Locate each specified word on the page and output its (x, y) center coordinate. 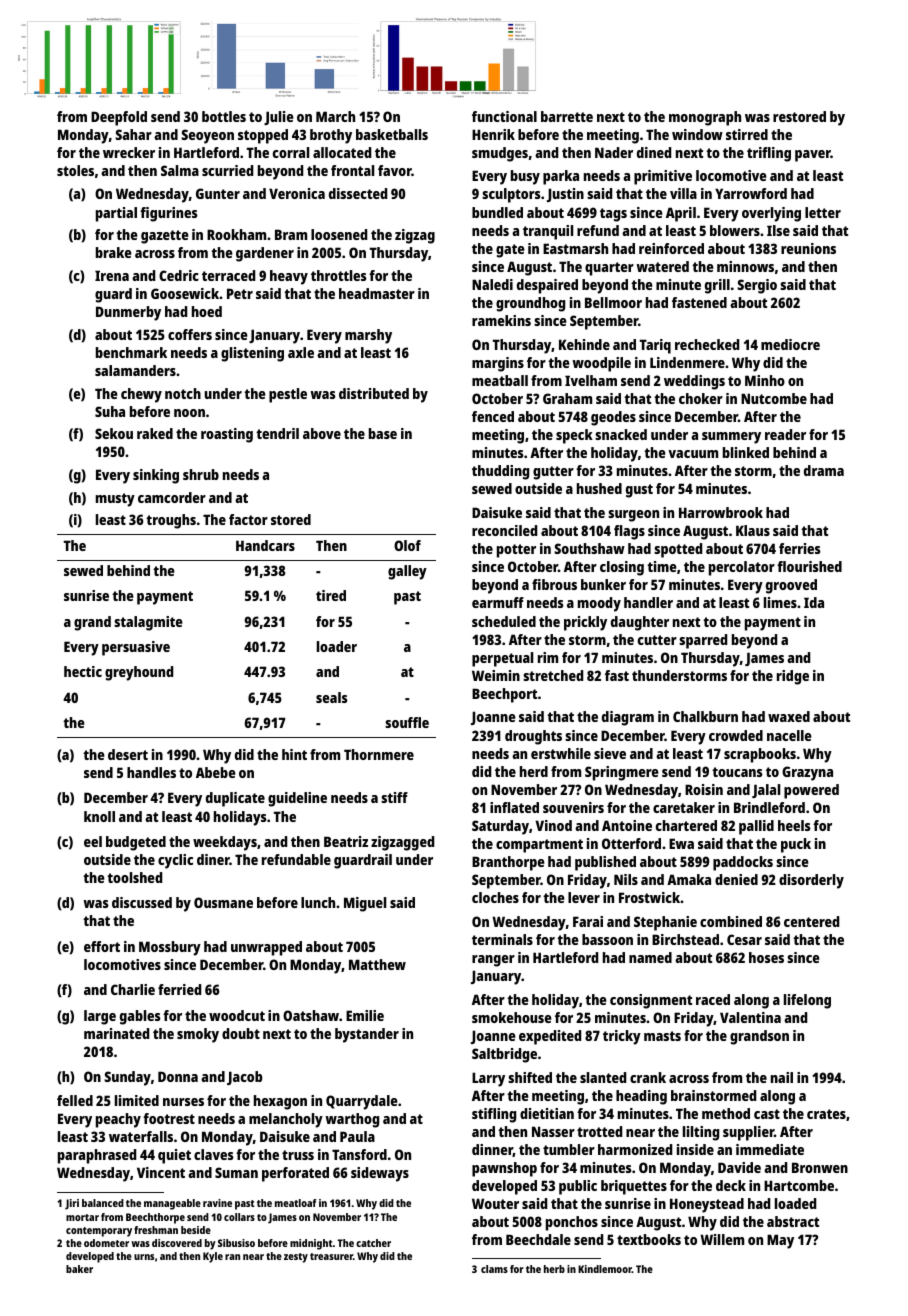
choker (701, 398)
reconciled (504, 530)
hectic (83, 671)
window (697, 134)
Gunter (218, 193)
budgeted (136, 843)
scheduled (504, 621)
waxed (789, 716)
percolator (742, 568)
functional (504, 116)
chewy (141, 395)
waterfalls (141, 1136)
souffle (407, 722)
